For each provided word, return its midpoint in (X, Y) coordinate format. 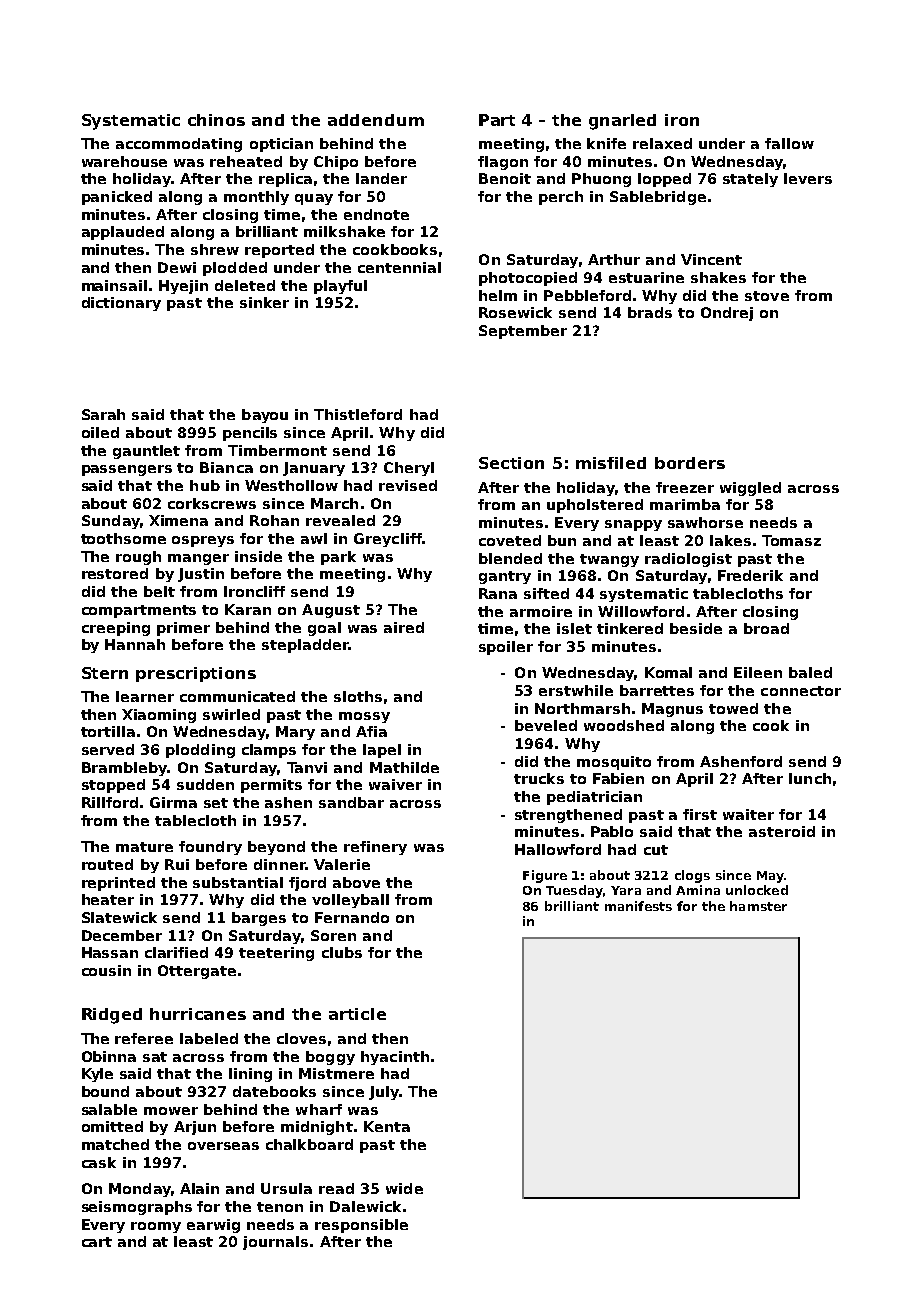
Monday (140, 1190)
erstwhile (576, 690)
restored (115, 573)
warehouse (124, 161)
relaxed (662, 143)
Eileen (758, 672)
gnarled (622, 122)
